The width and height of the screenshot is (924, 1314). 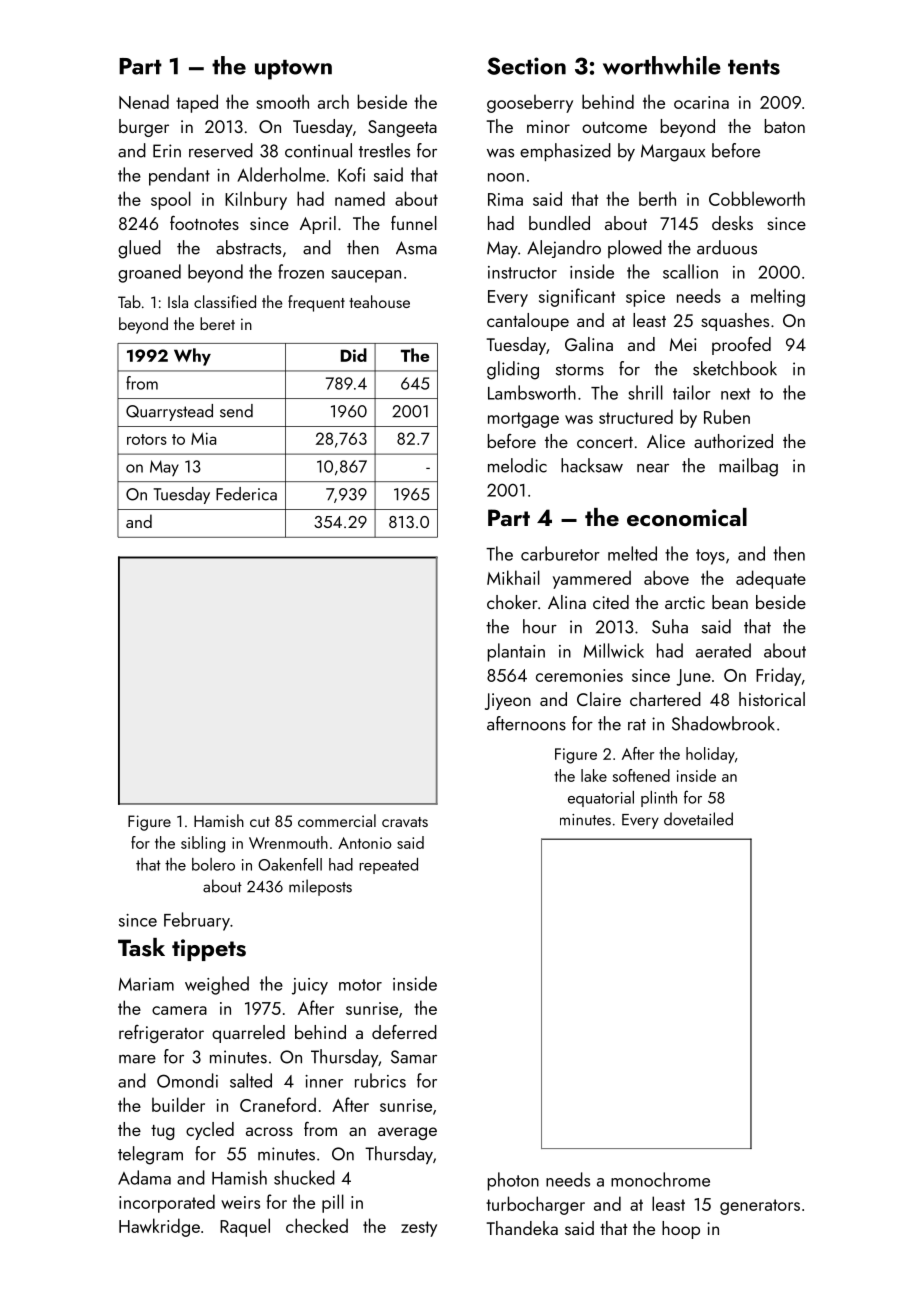 I want to click on Federica, so click(x=246, y=494).
